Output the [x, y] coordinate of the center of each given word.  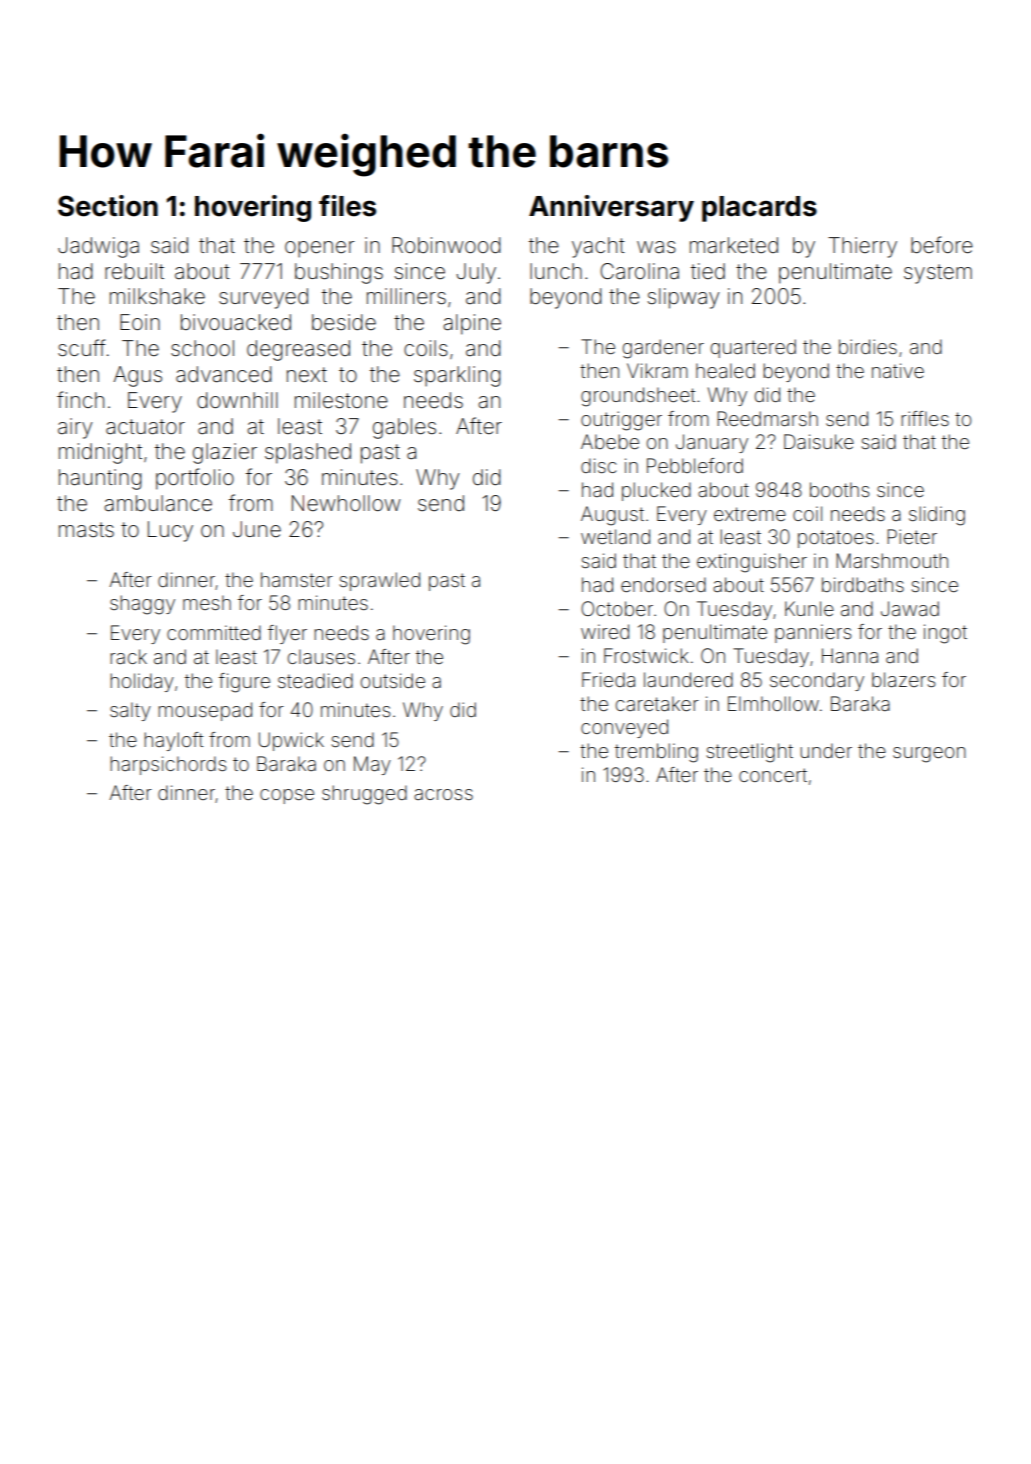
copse [287, 796]
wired [605, 631]
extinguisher [752, 563]
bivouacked [236, 322]
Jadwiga [98, 247]
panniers [813, 633]
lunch [556, 271]
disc [598, 465]
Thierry [862, 247]
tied [708, 271]
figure [244, 683]
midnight [100, 453]
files [347, 206]
